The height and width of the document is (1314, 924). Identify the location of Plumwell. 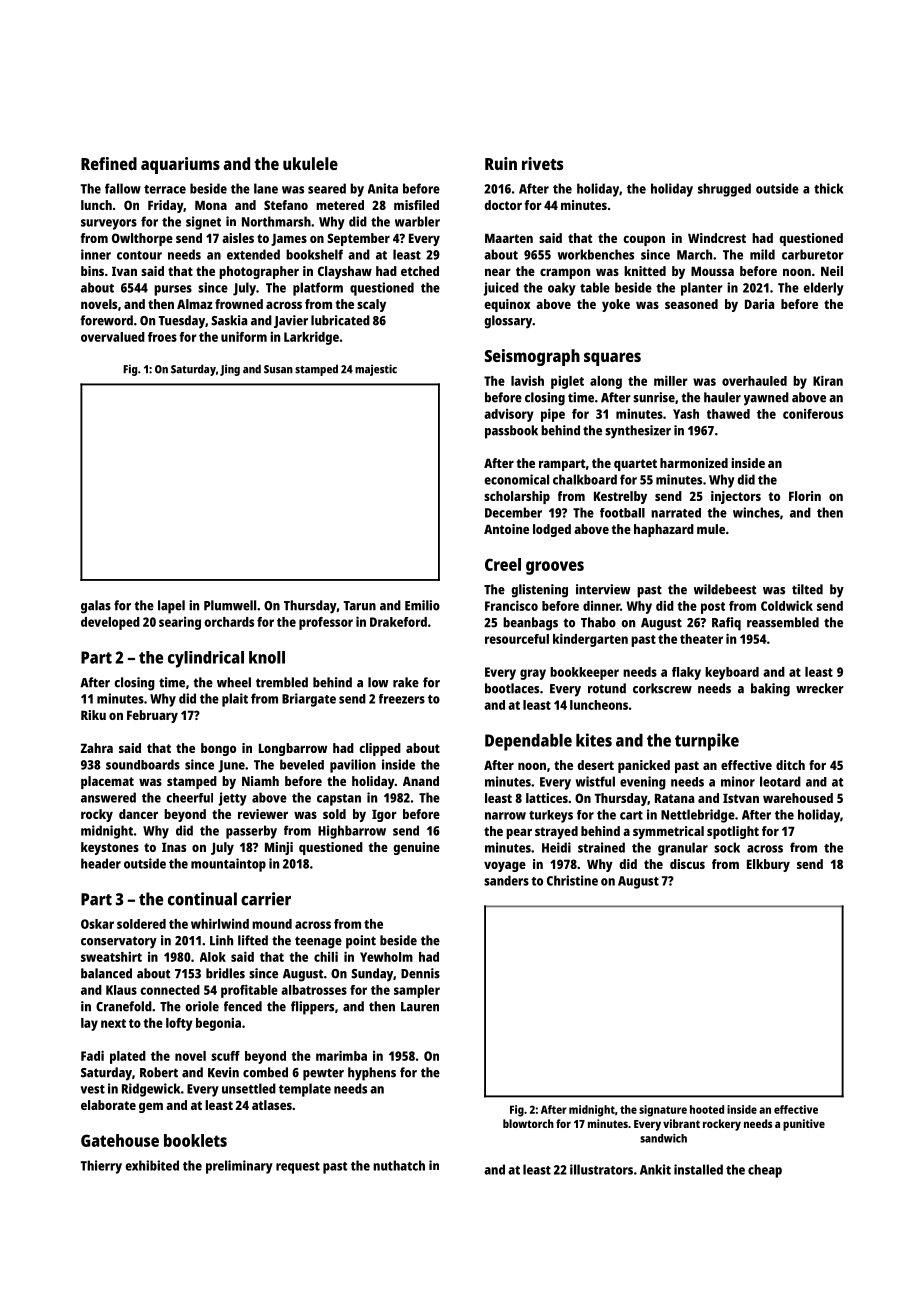
(230, 605).
